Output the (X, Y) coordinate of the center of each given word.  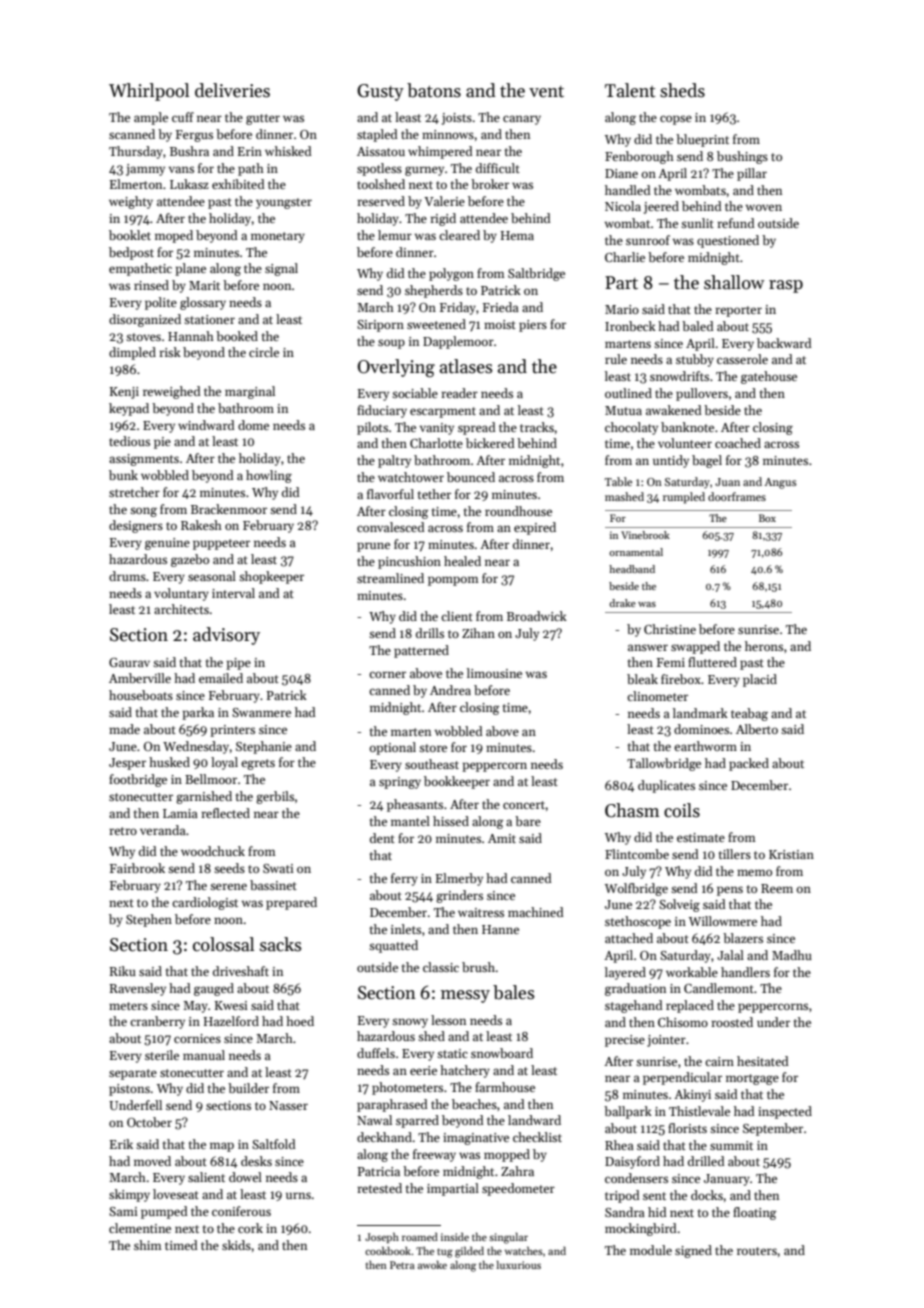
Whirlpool (149, 92)
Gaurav (129, 662)
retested (379, 1188)
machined (536, 912)
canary (522, 120)
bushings (742, 157)
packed (749, 764)
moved (152, 1161)
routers (757, 1251)
